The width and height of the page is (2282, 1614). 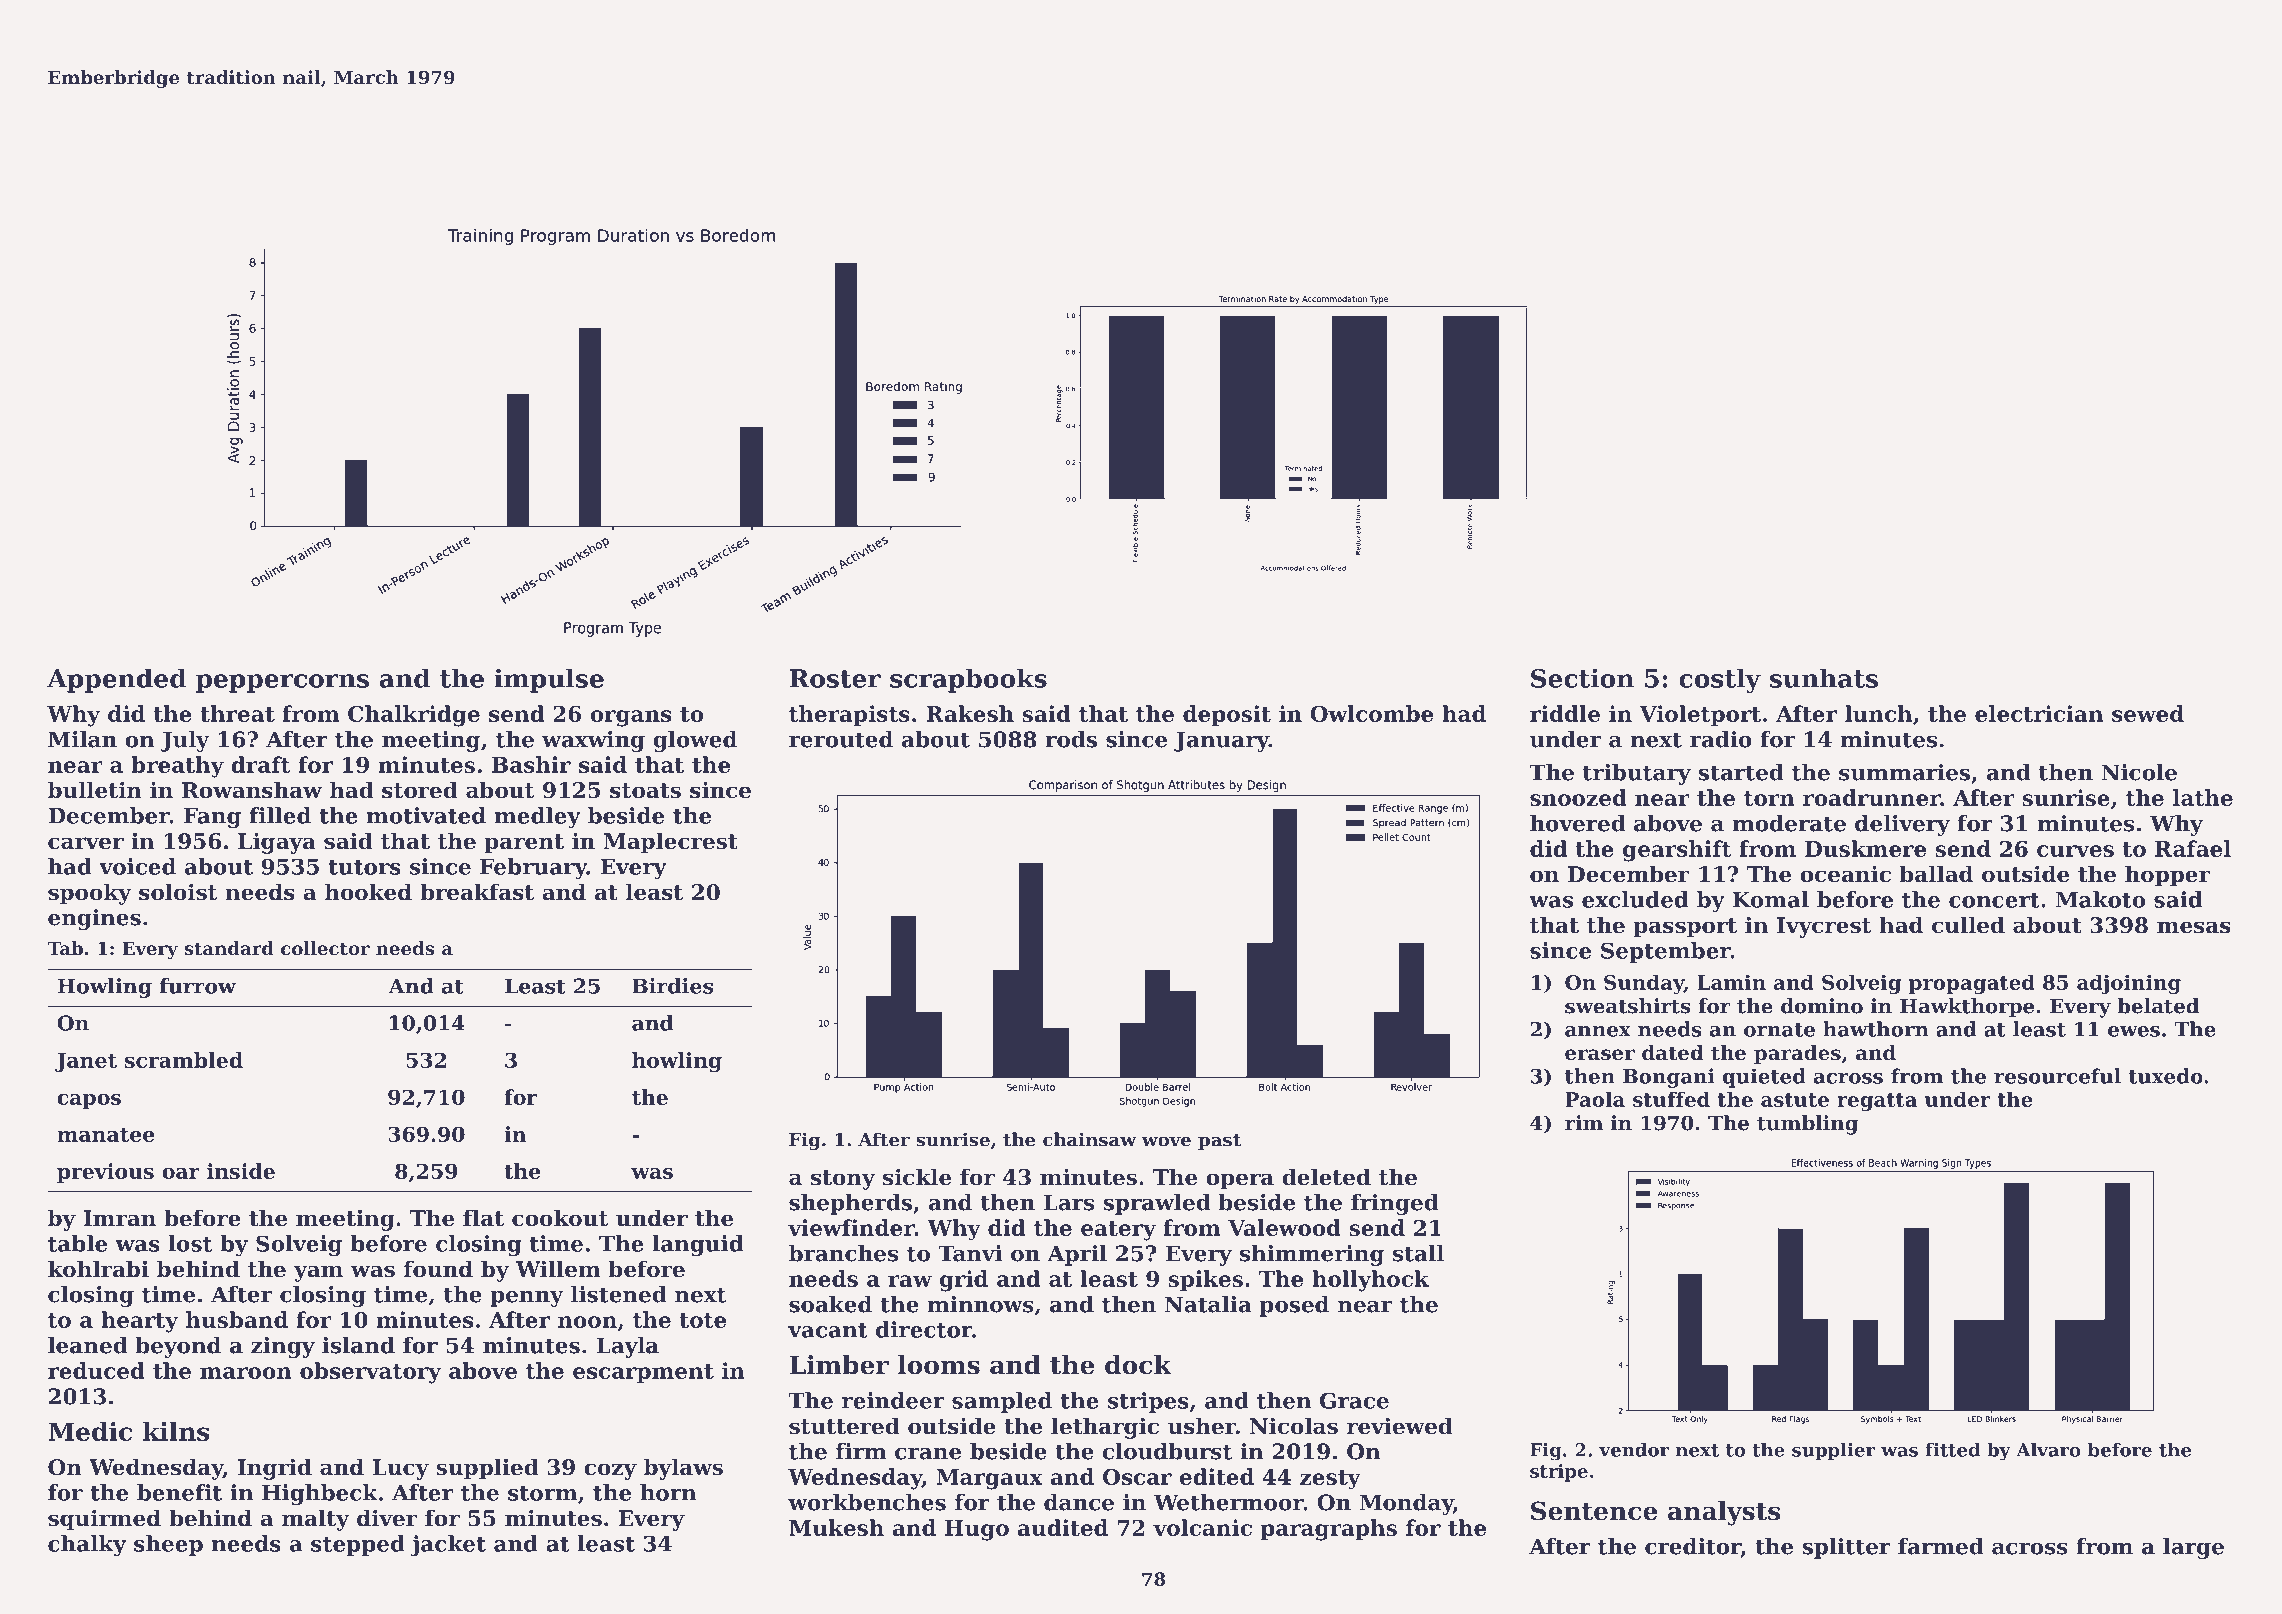 What do you see at coordinates (560, 1218) in the page?
I see `cookout` at bounding box center [560, 1218].
